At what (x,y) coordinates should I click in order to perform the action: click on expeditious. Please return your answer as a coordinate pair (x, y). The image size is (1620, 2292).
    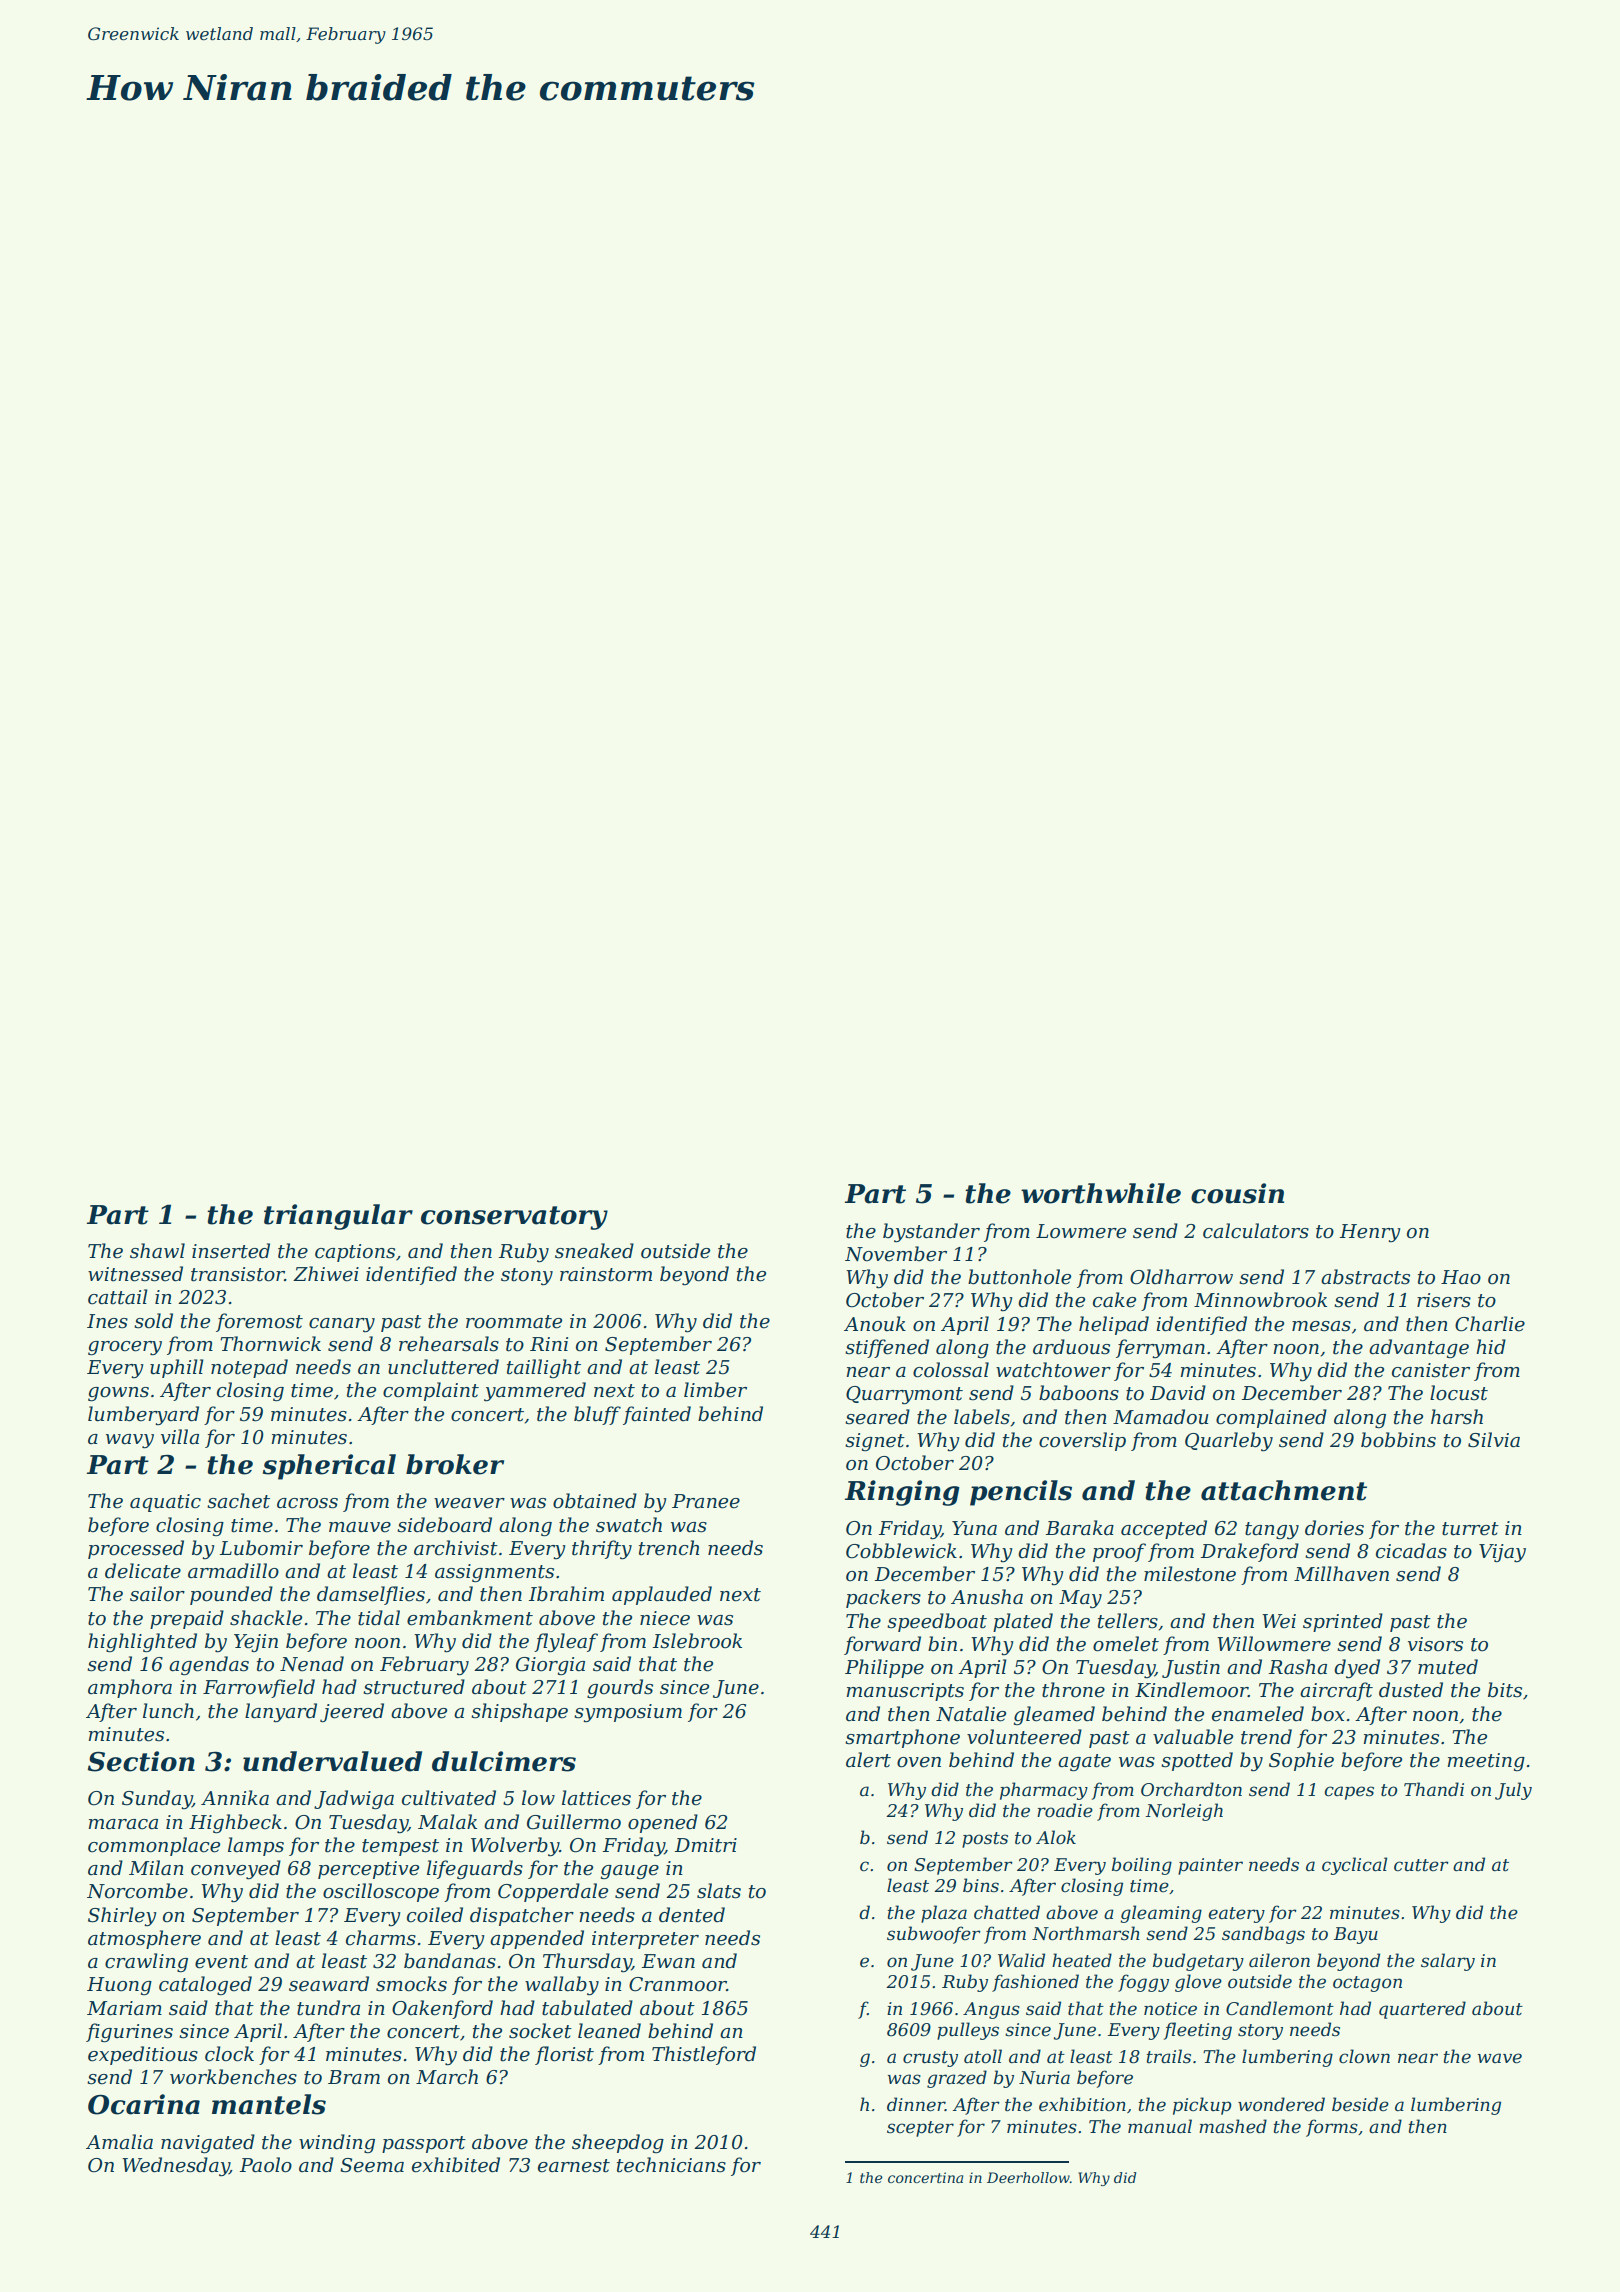
    Looking at the image, I should click on (143, 2055).
